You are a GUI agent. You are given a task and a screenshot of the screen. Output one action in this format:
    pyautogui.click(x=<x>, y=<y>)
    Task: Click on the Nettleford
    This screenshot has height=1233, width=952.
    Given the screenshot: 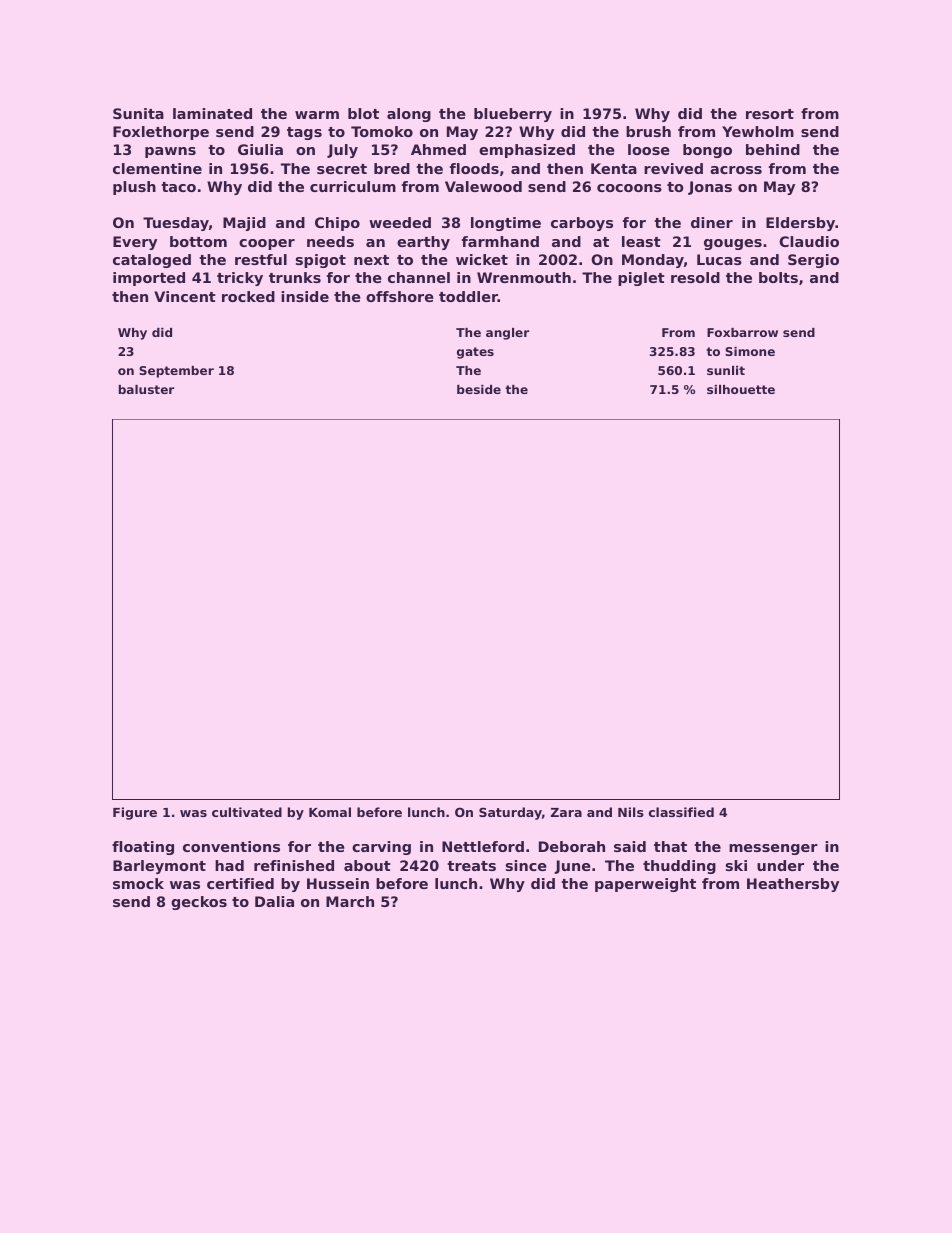 What is the action you would take?
    pyautogui.click(x=483, y=846)
